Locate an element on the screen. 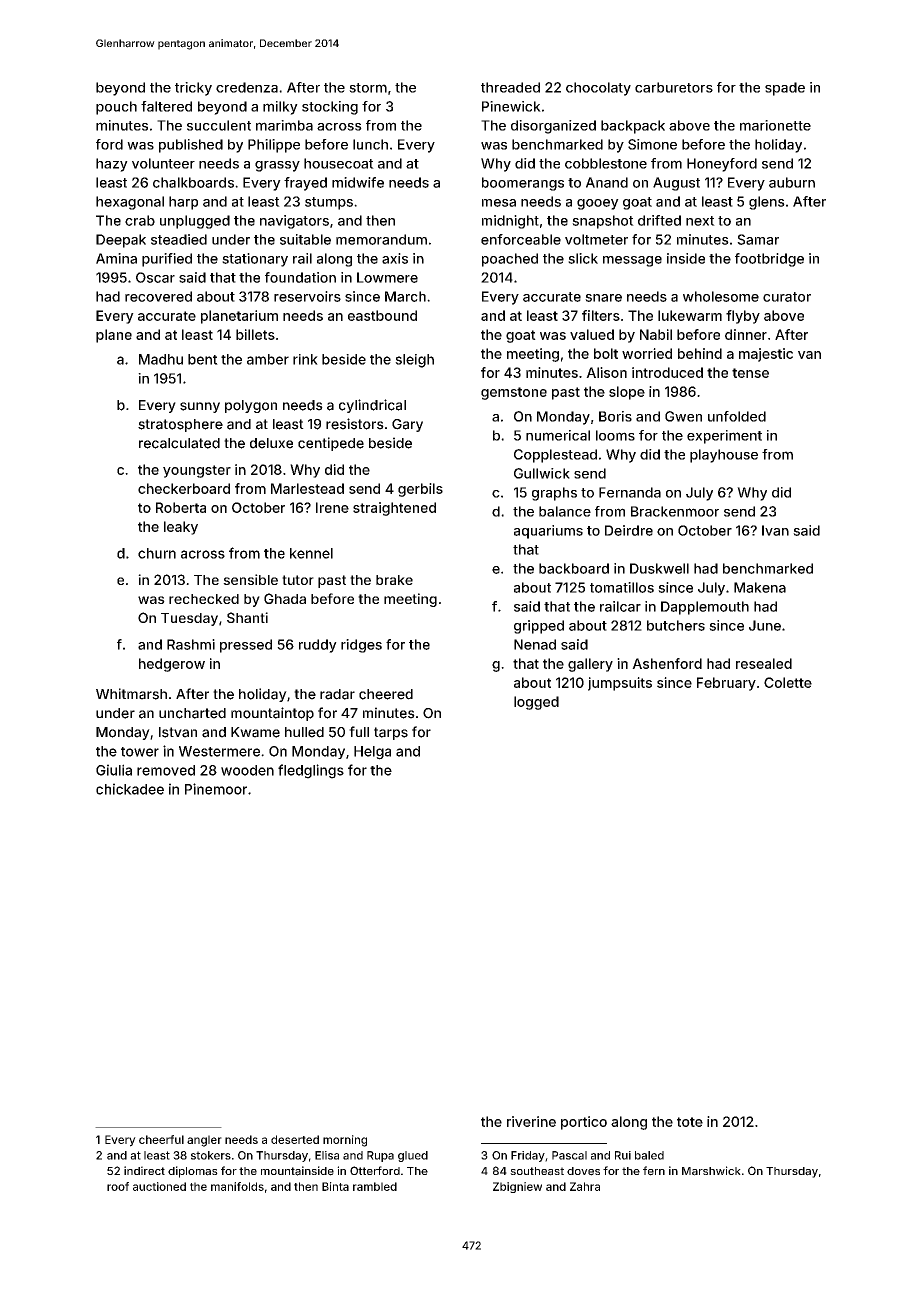 This screenshot has width=924, height=1308. stocking is located at coordinates (330, 108).
